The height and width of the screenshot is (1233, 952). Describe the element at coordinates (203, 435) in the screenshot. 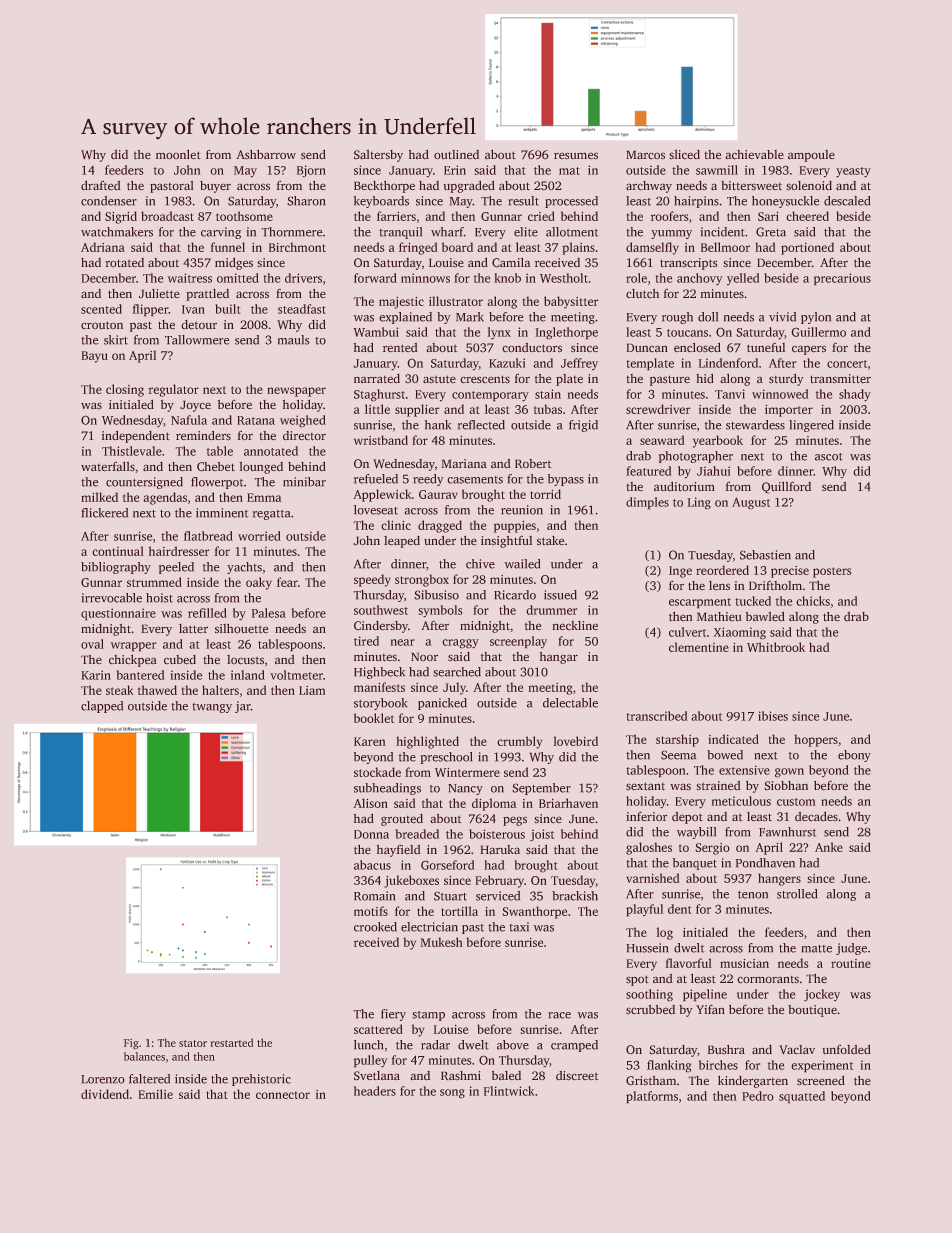

I see `reminders` at that location.
